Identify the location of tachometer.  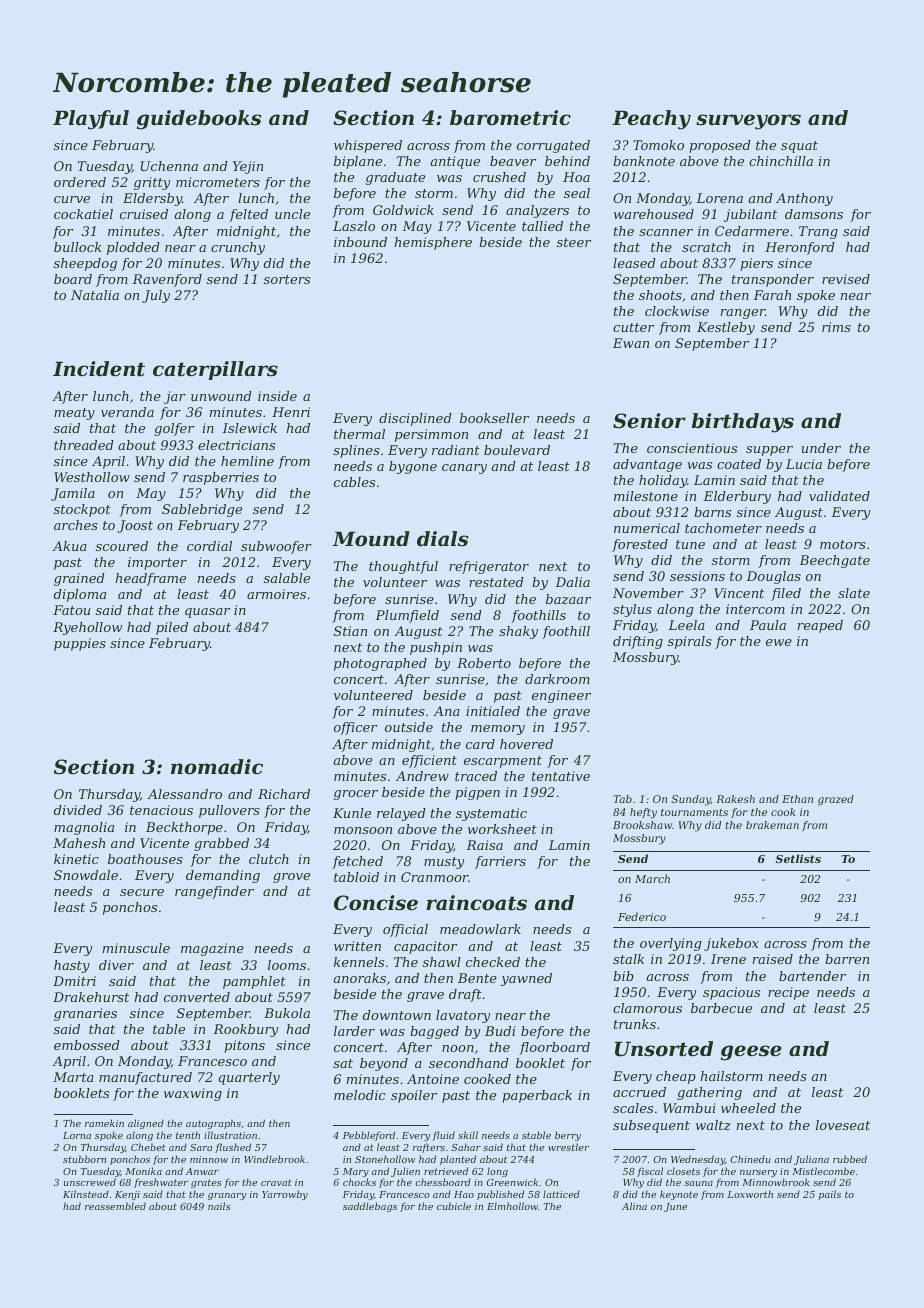
(723, 528).
